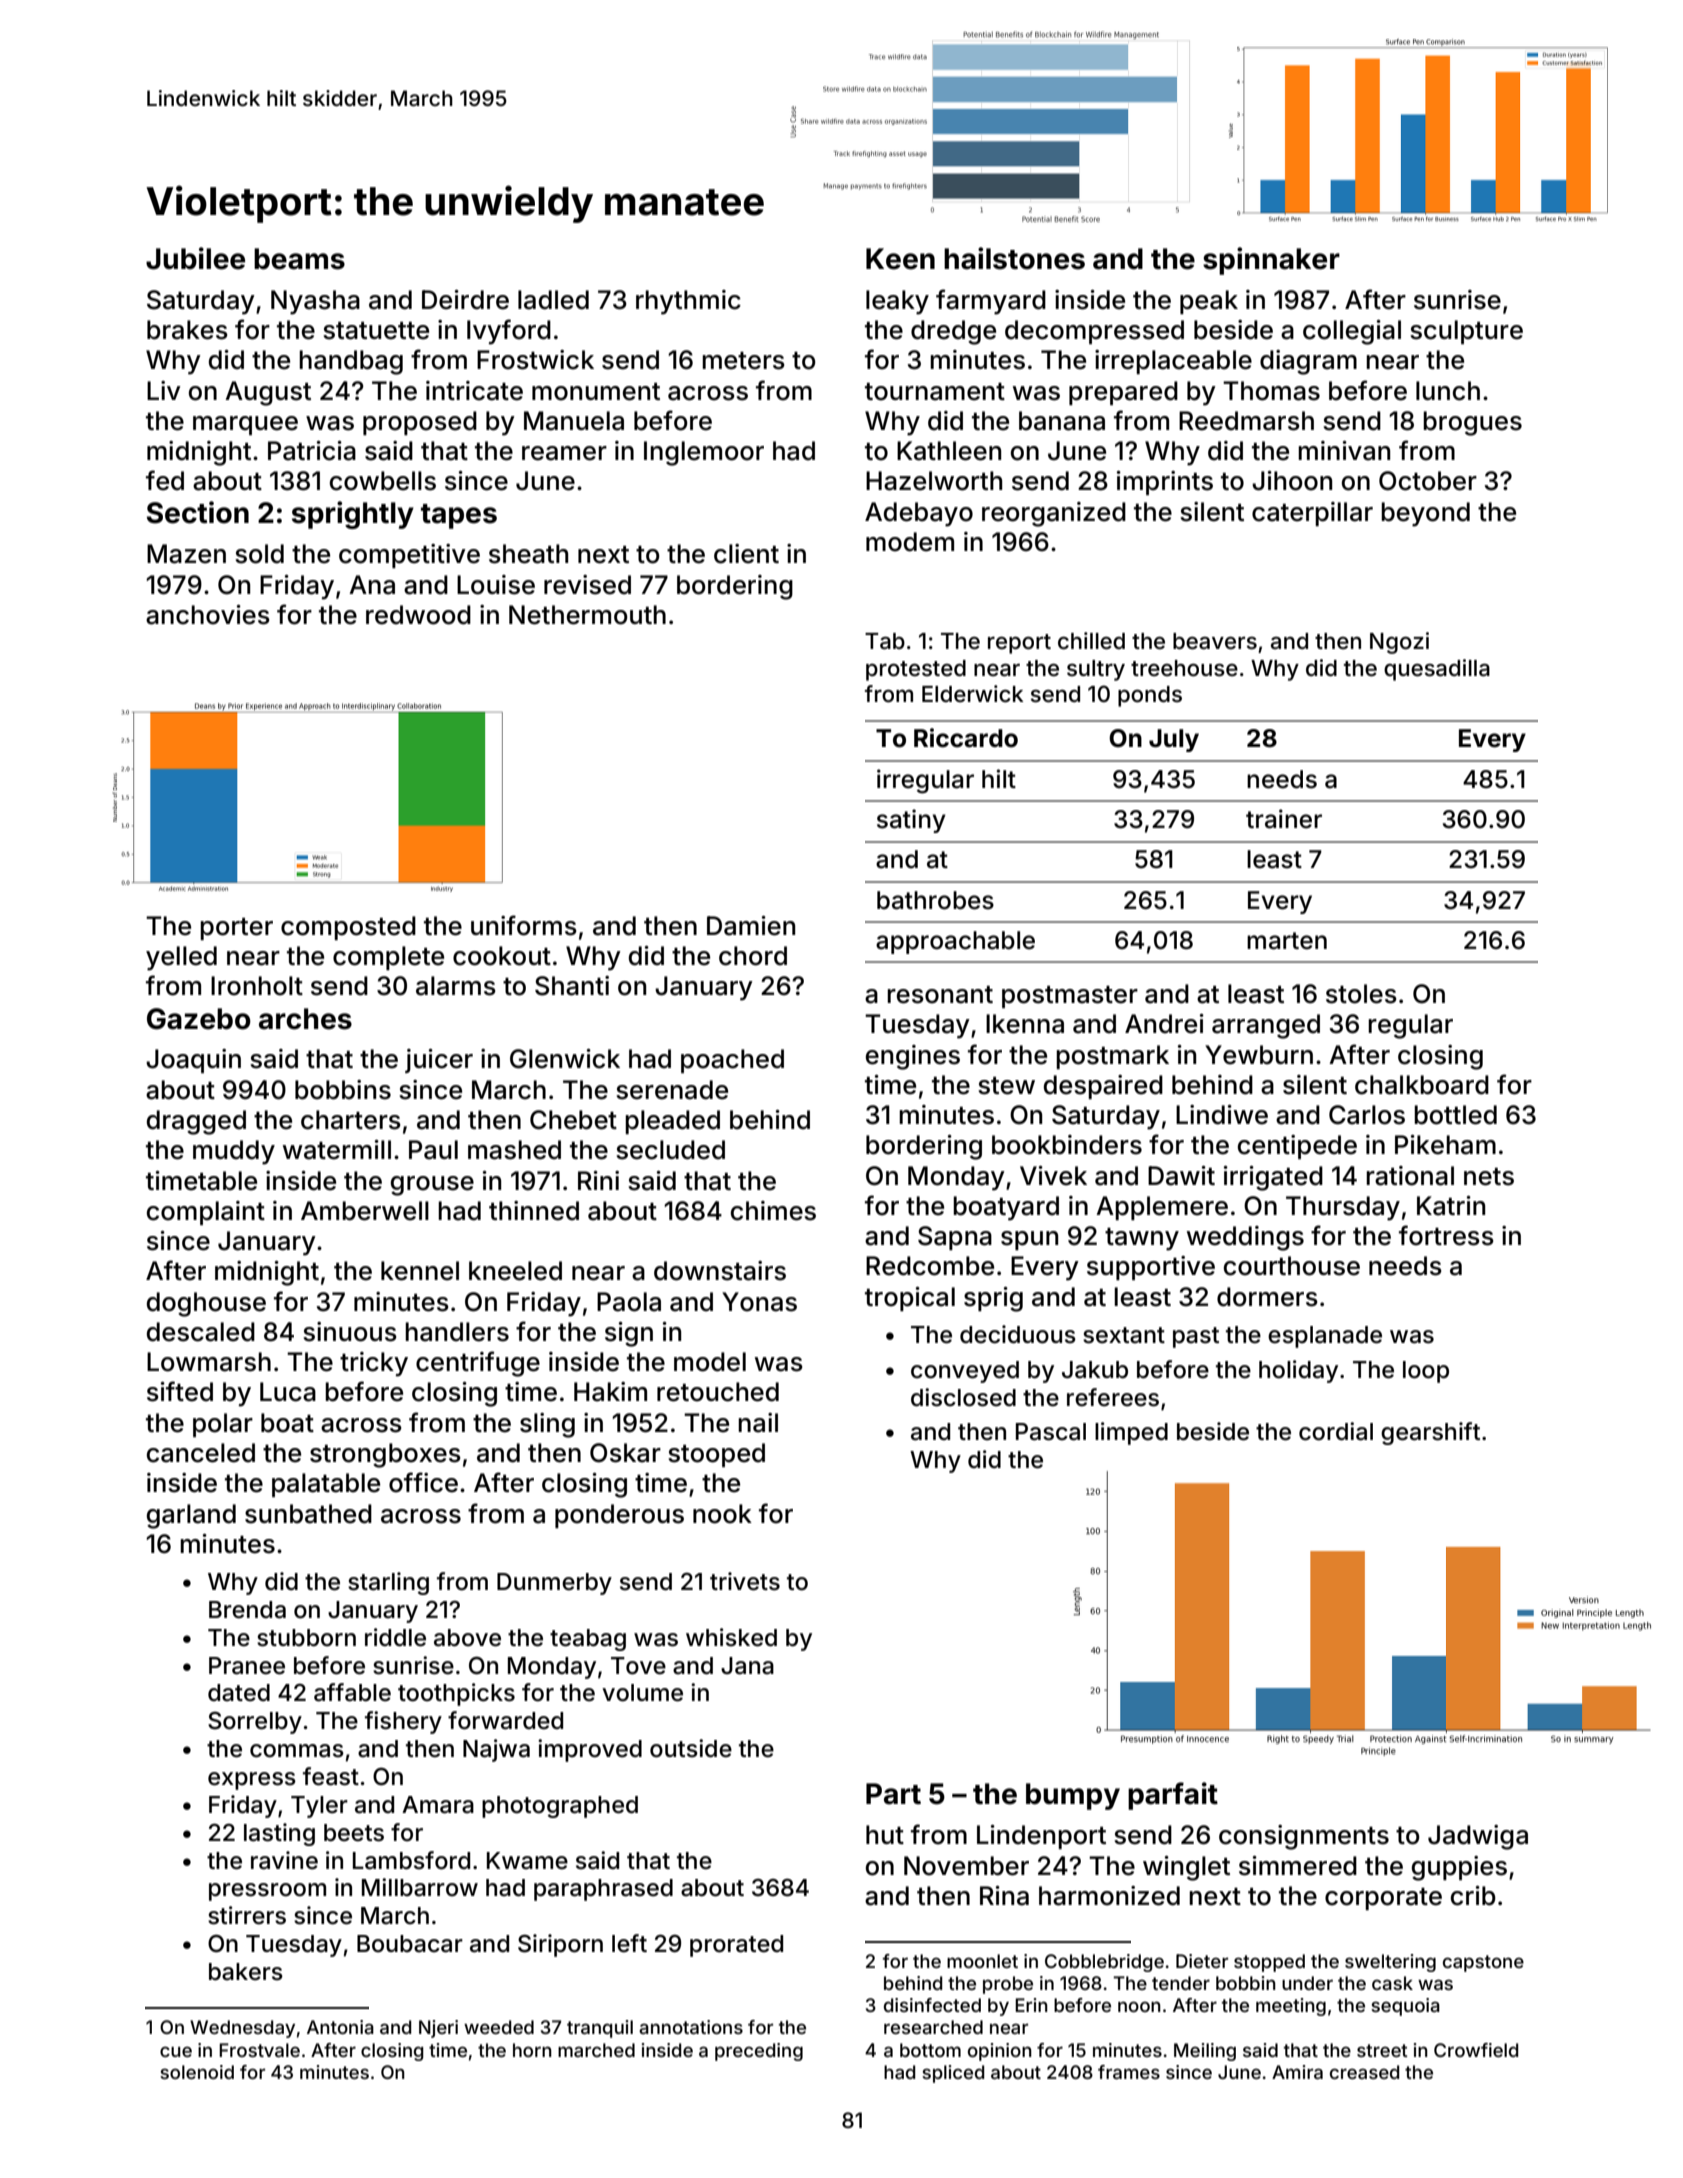  What do you see at coordinates (1245, 1238) in the page?
I see `weddings` at bounding box center [1245, 1238].
